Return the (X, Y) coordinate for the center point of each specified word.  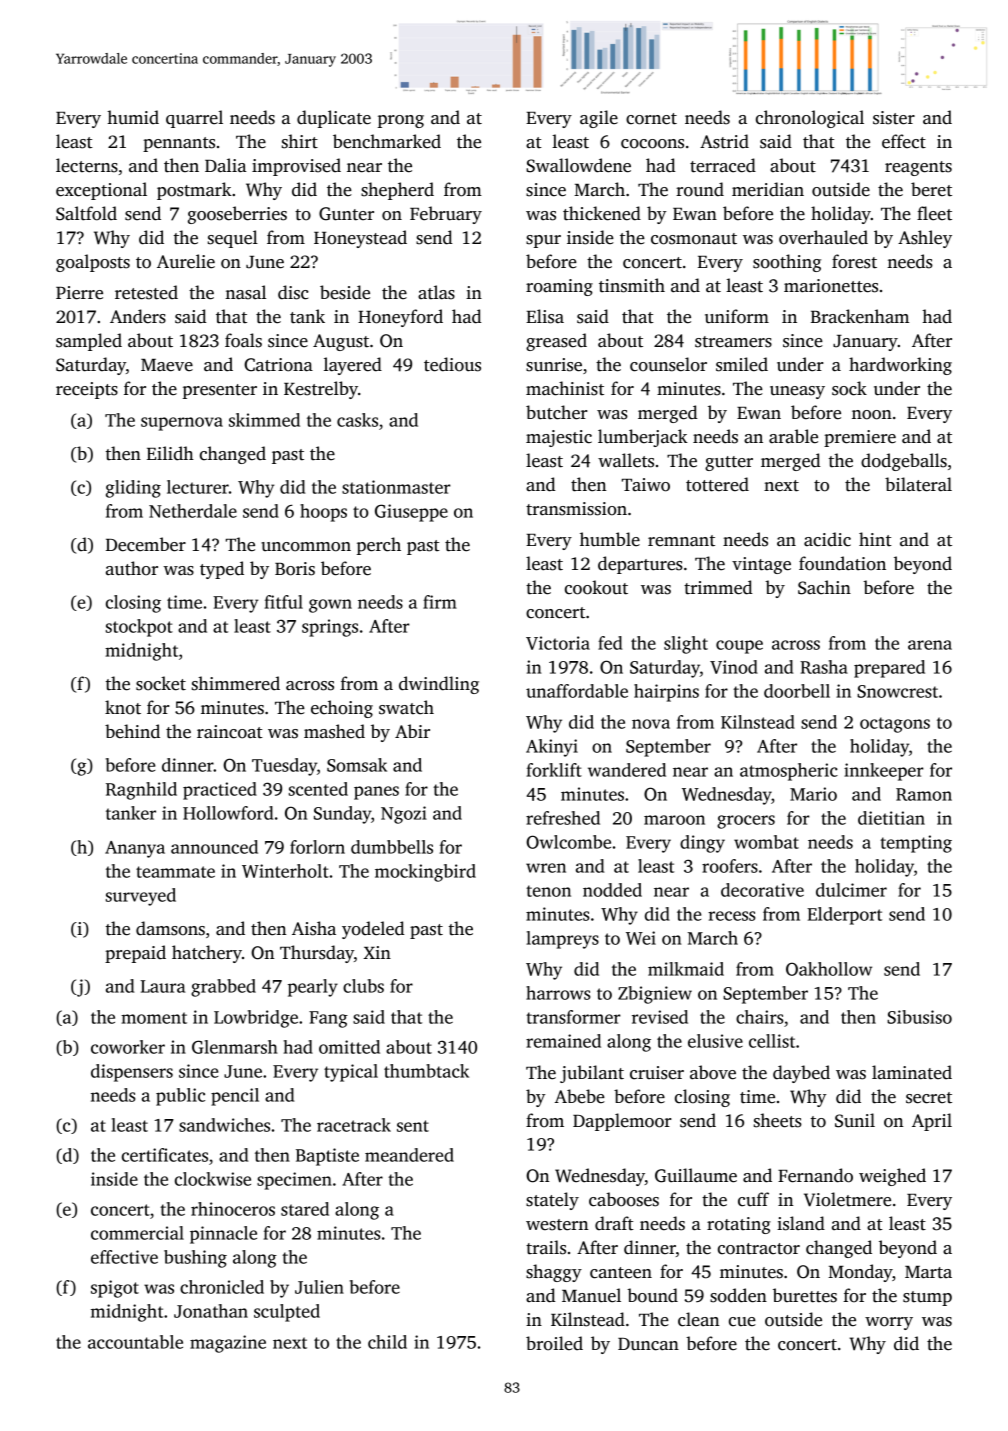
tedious (452, 364)
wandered (627, 770)
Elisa (545, 316)
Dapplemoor (622, 1122)
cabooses (624, 1199)
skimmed (264, 420)
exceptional (101, 191)
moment (154, 1018)
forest (854, 261)
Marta (928, 1272)
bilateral (918, 484)
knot (123, 707)
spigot (115, 1289)
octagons (895, 725)
